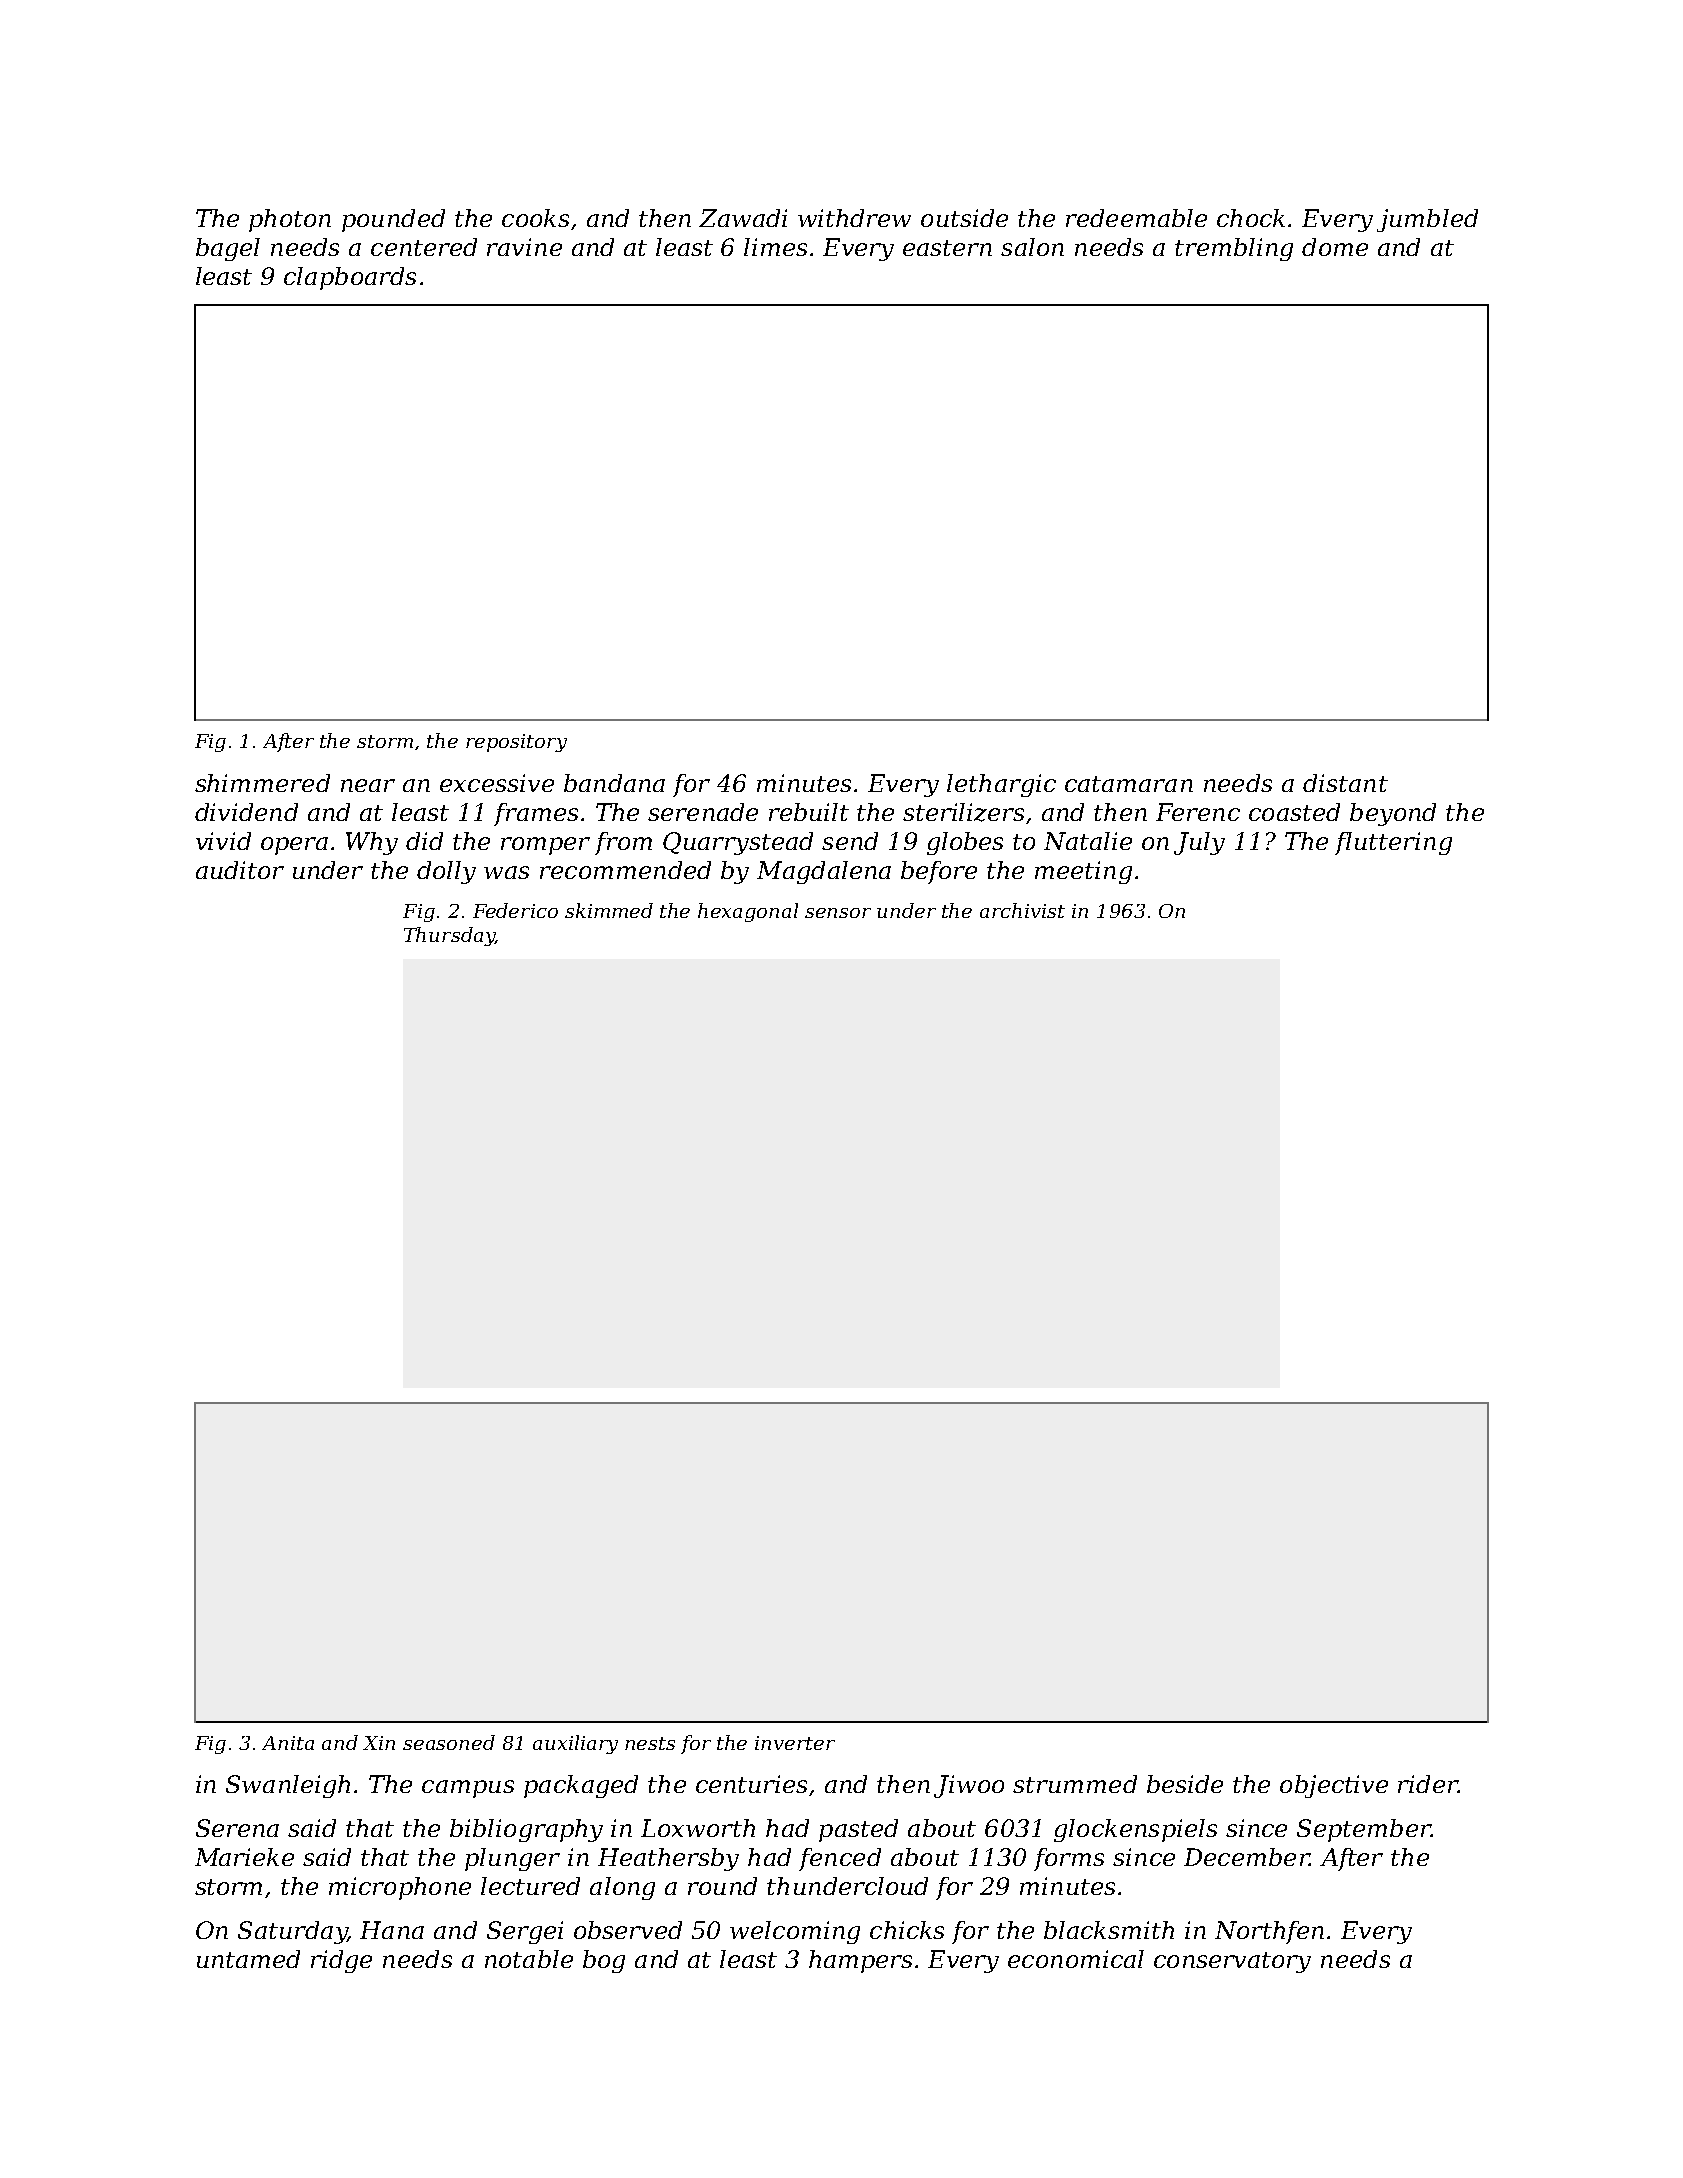  Describe the element at coordinates (775, 247) in the screenshot. I see `limes` at that location.
